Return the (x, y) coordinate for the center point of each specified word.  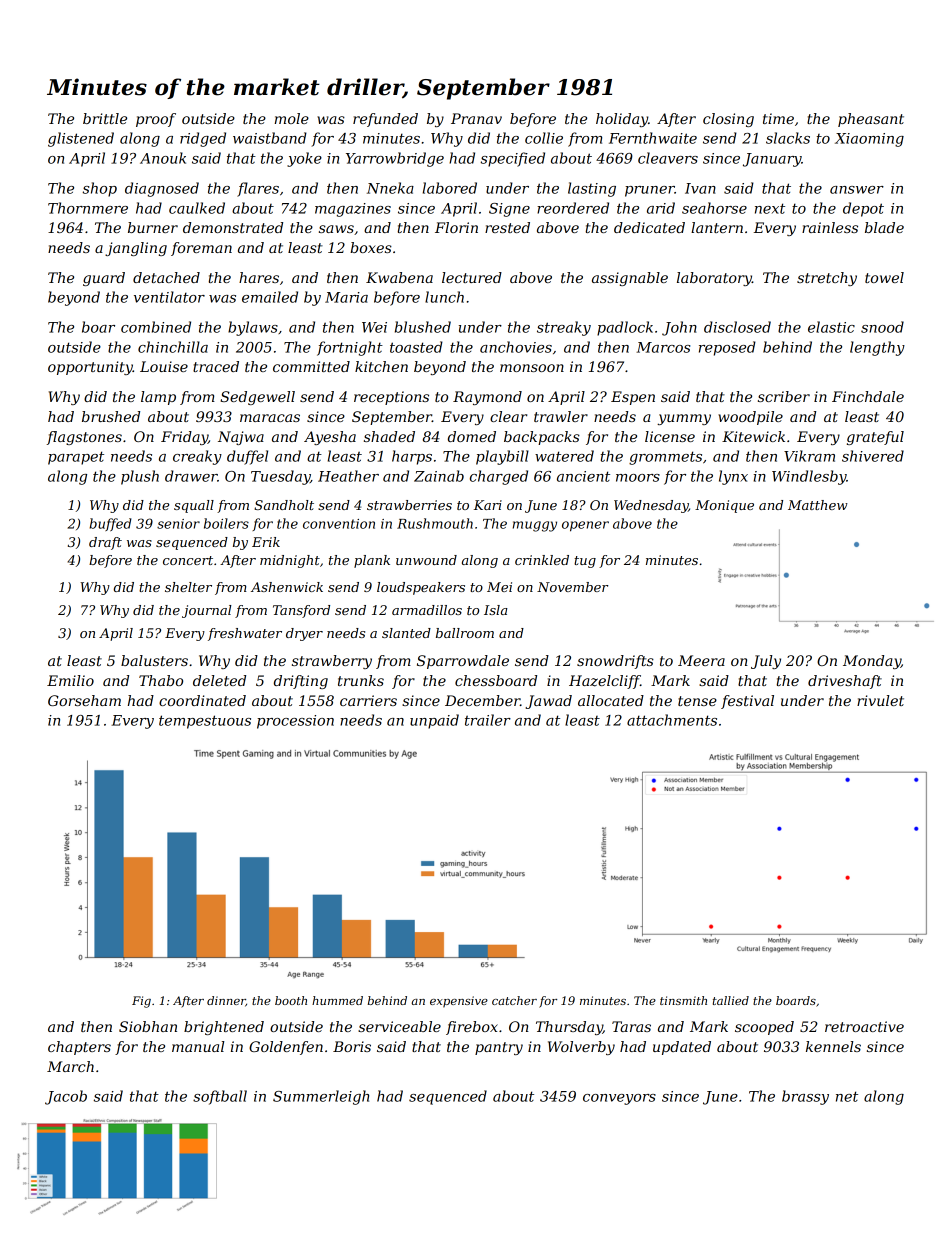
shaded (389, 436)
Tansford (301, 611)
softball (220, 1097)
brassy (805, 1097)
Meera (701, 660)
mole (292, 118)
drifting (301, 682)
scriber (784, 396)
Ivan (700, 188)
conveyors (619, 1099)
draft (105, 543)
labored (450, 188)
